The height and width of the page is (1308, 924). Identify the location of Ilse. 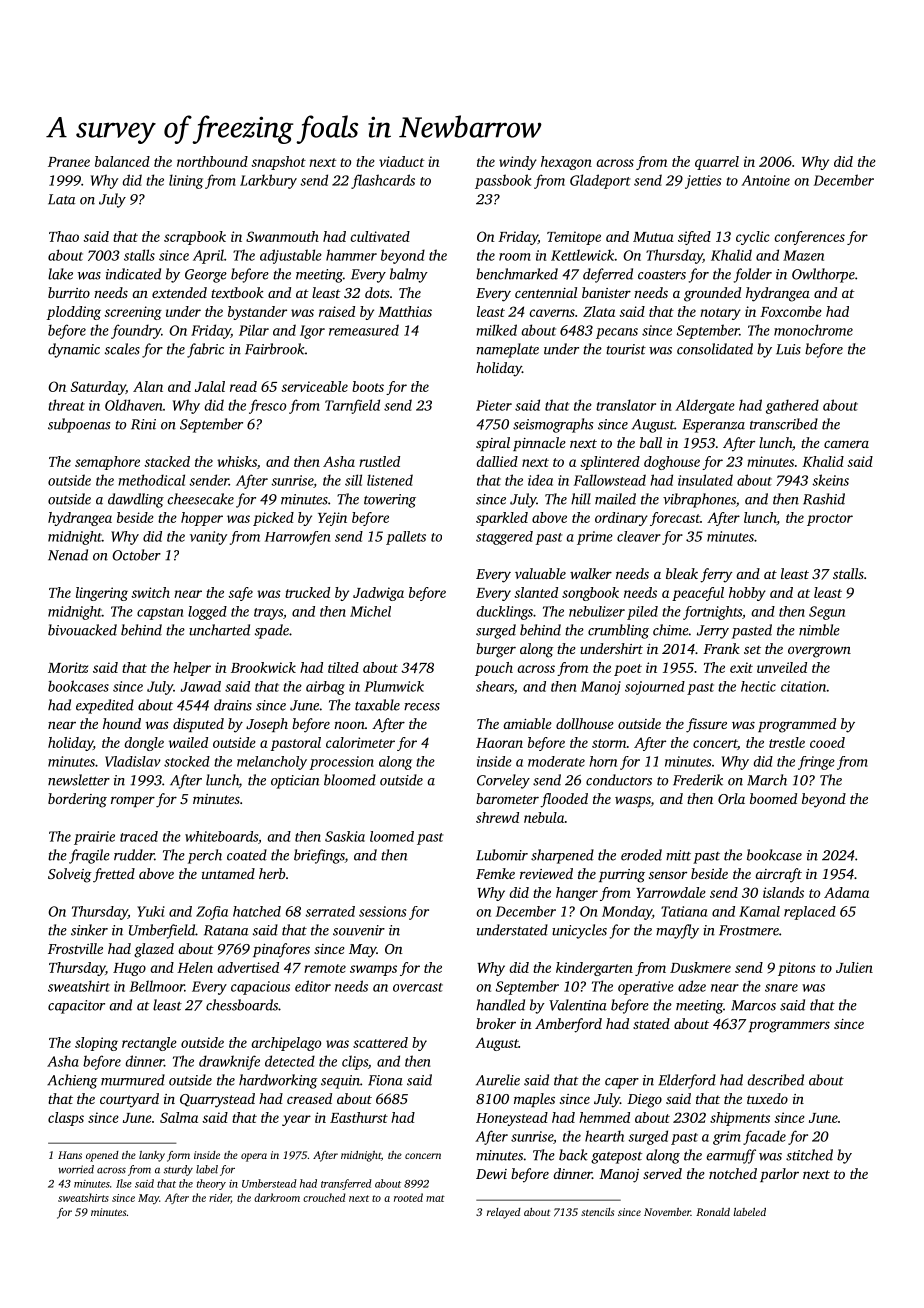
(124, 1183).
